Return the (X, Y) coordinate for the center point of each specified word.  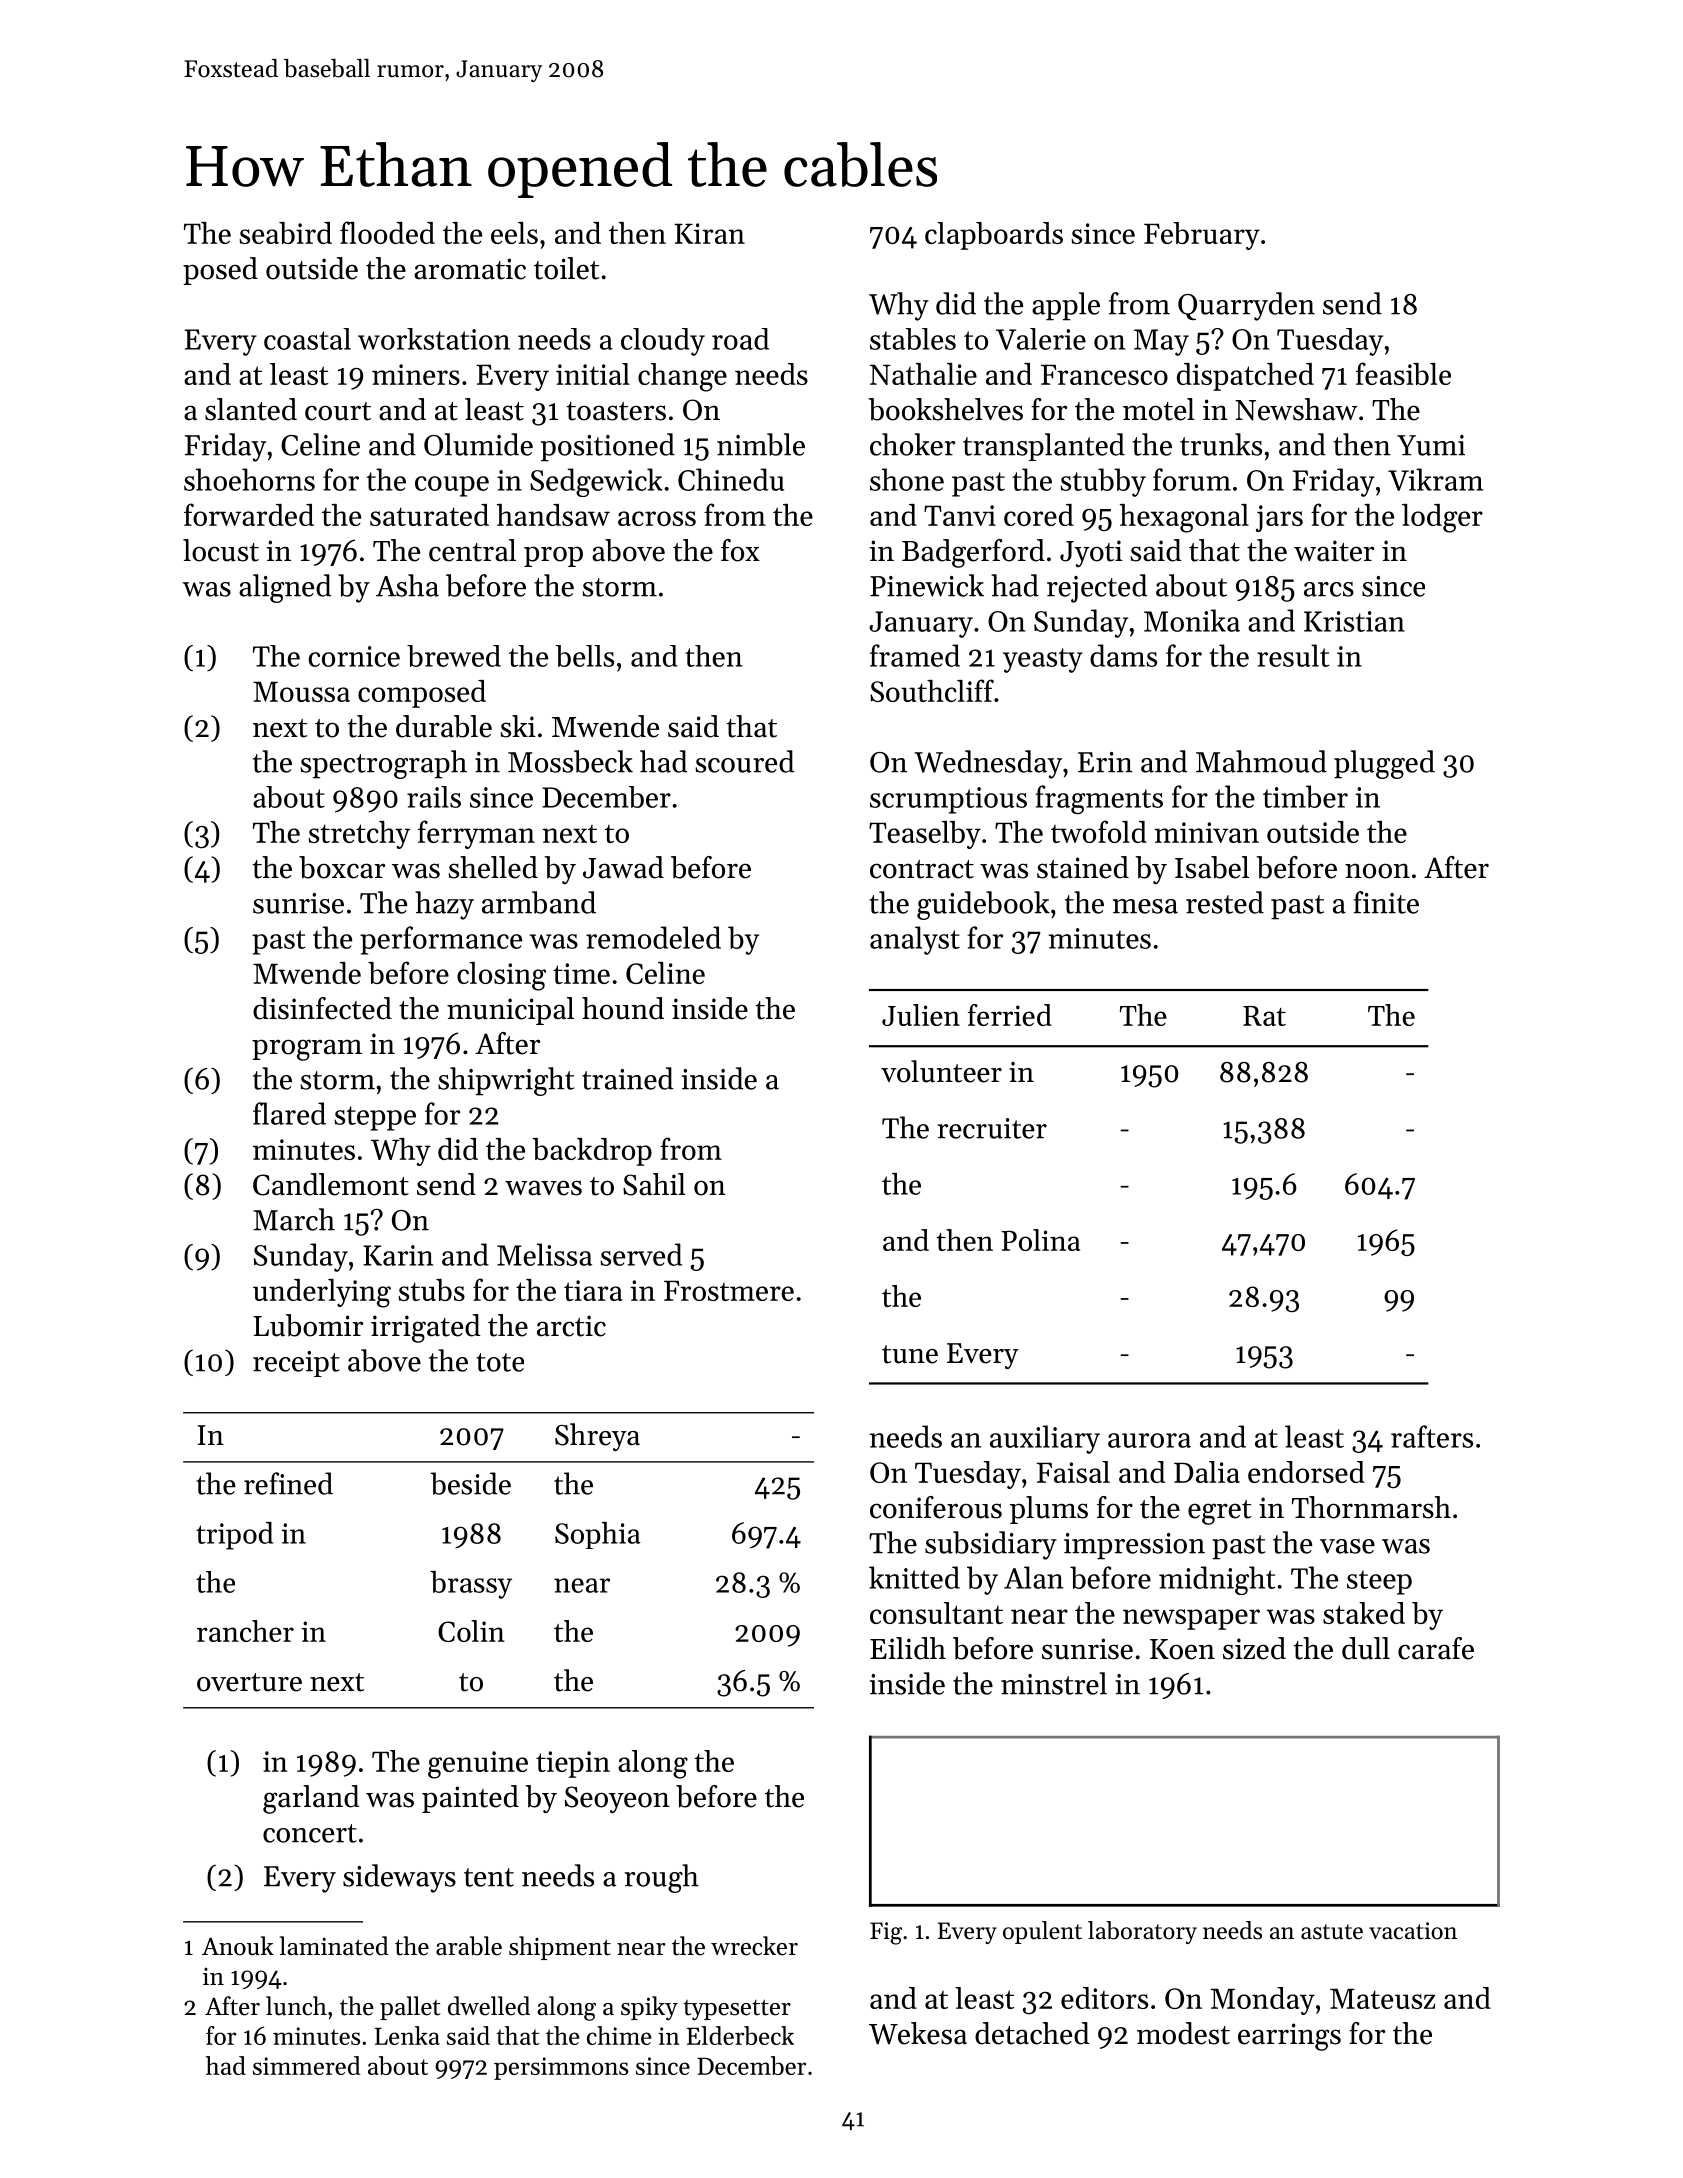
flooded (387, 232)
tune (910, 1354)
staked (1364, 1613)
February (1202, 236)
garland (311, 1799)
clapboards (994, 236)
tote (500, 1362)
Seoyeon (617, 1800)
